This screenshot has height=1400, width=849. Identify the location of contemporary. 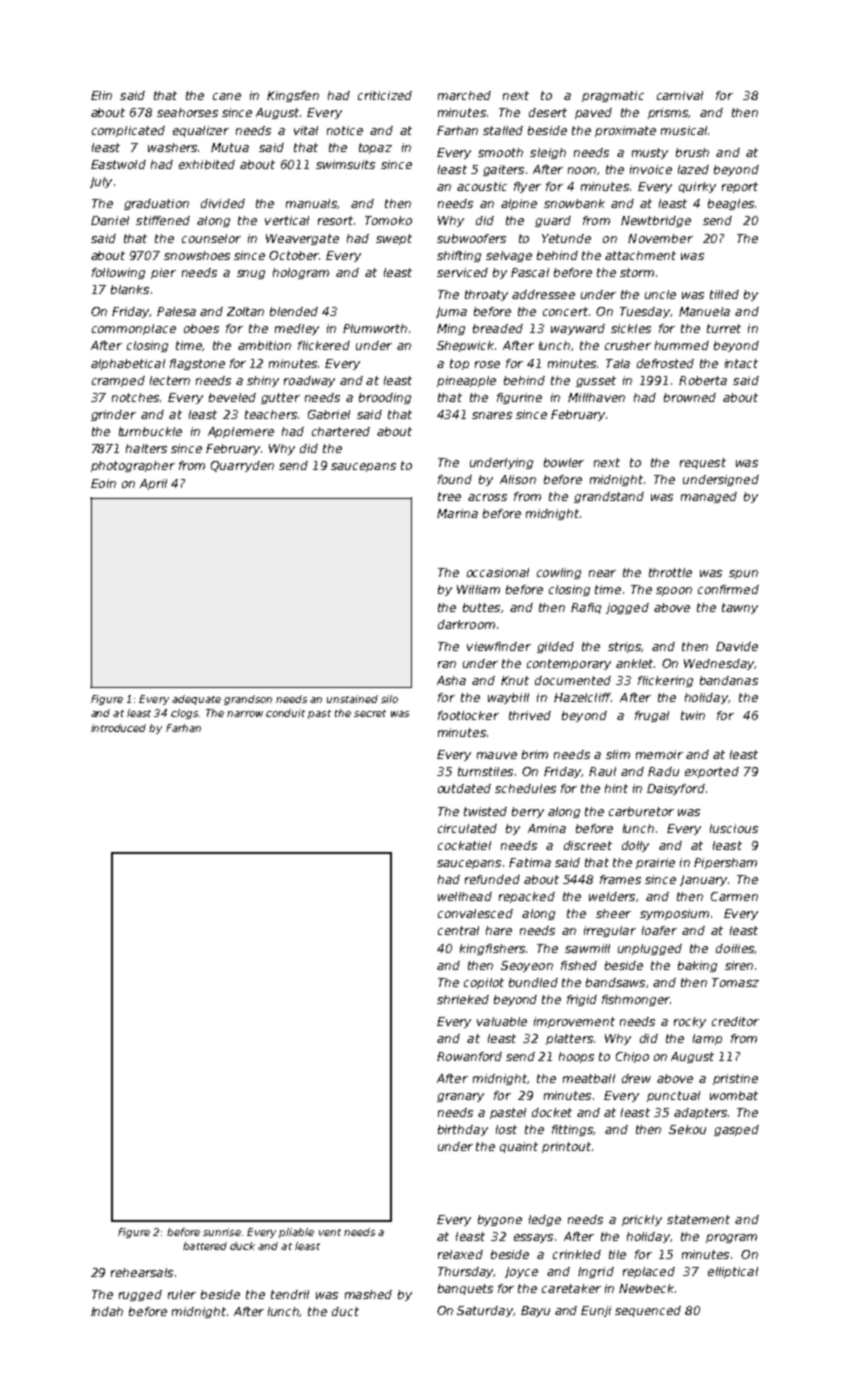
(569, 664).
